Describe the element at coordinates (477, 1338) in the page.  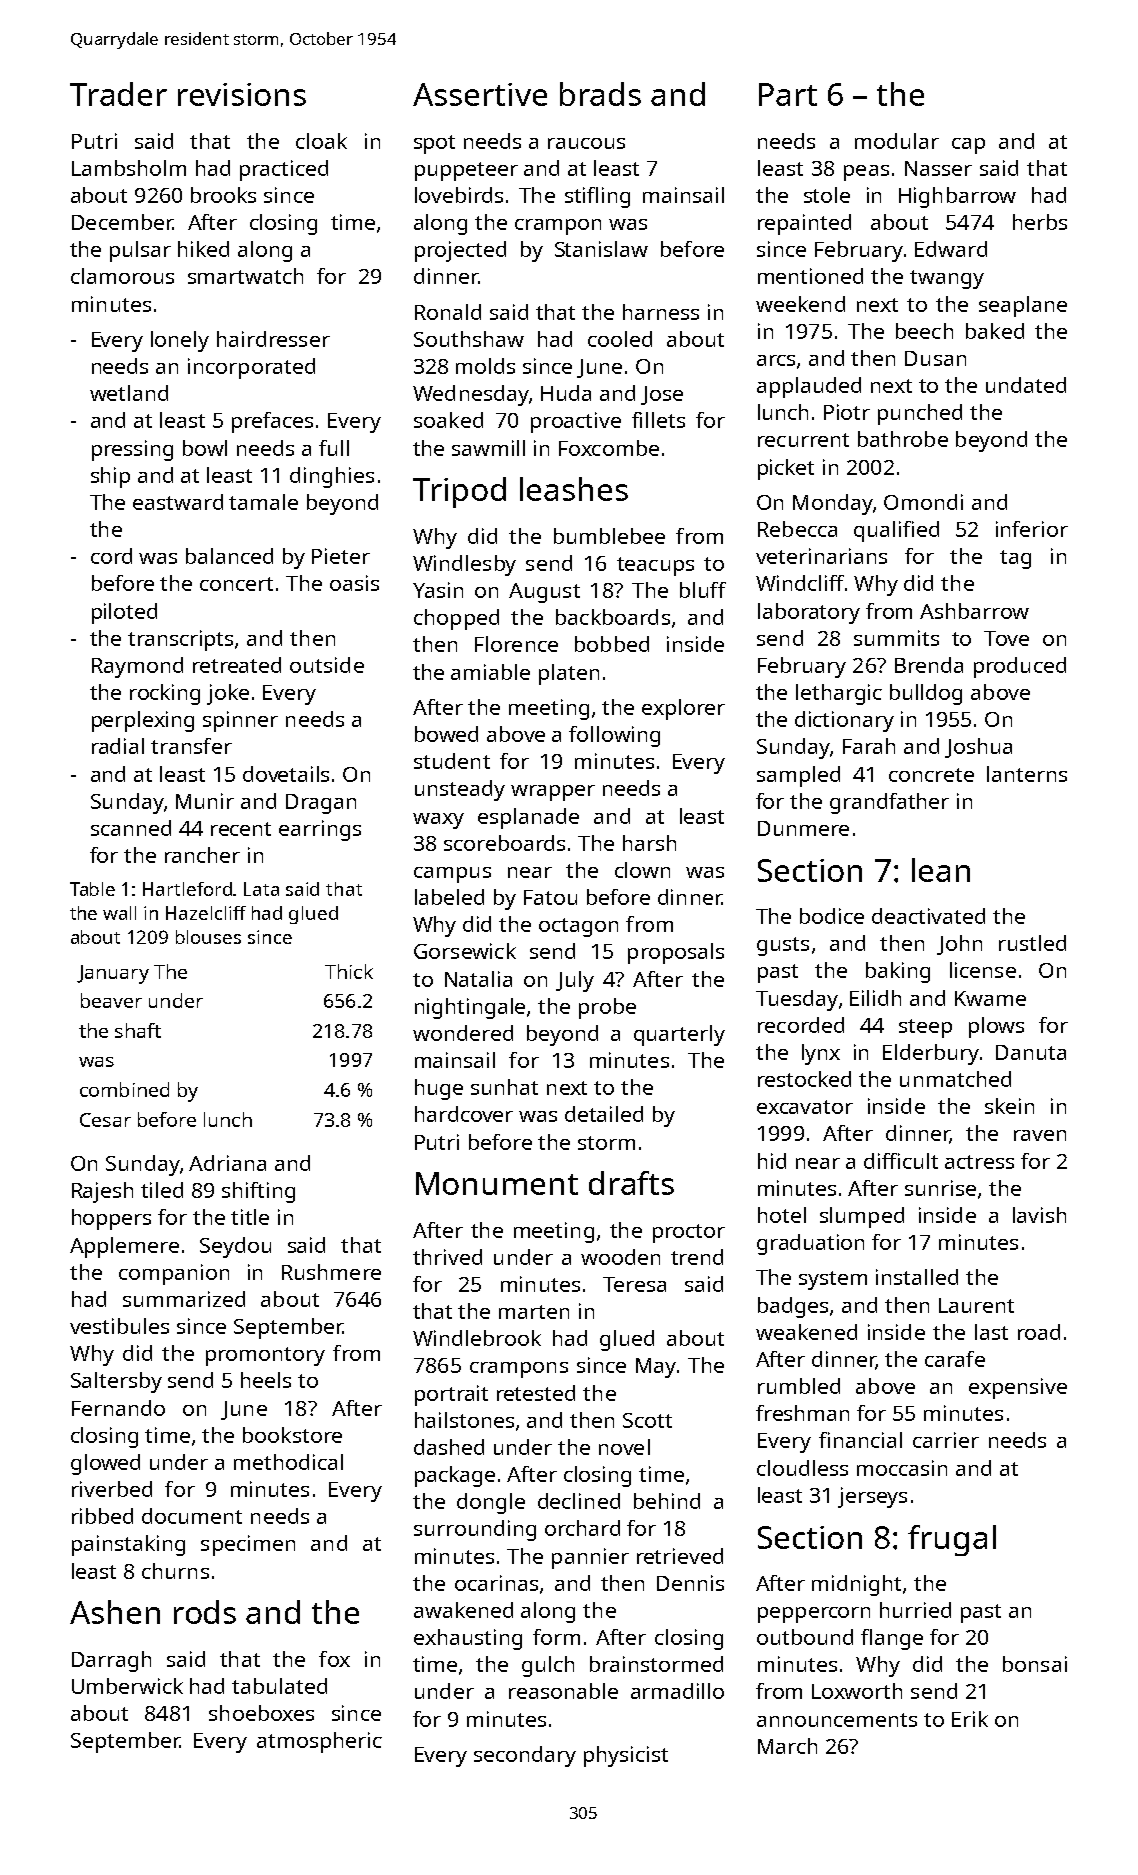
I see `Windlebrook` at that location.
